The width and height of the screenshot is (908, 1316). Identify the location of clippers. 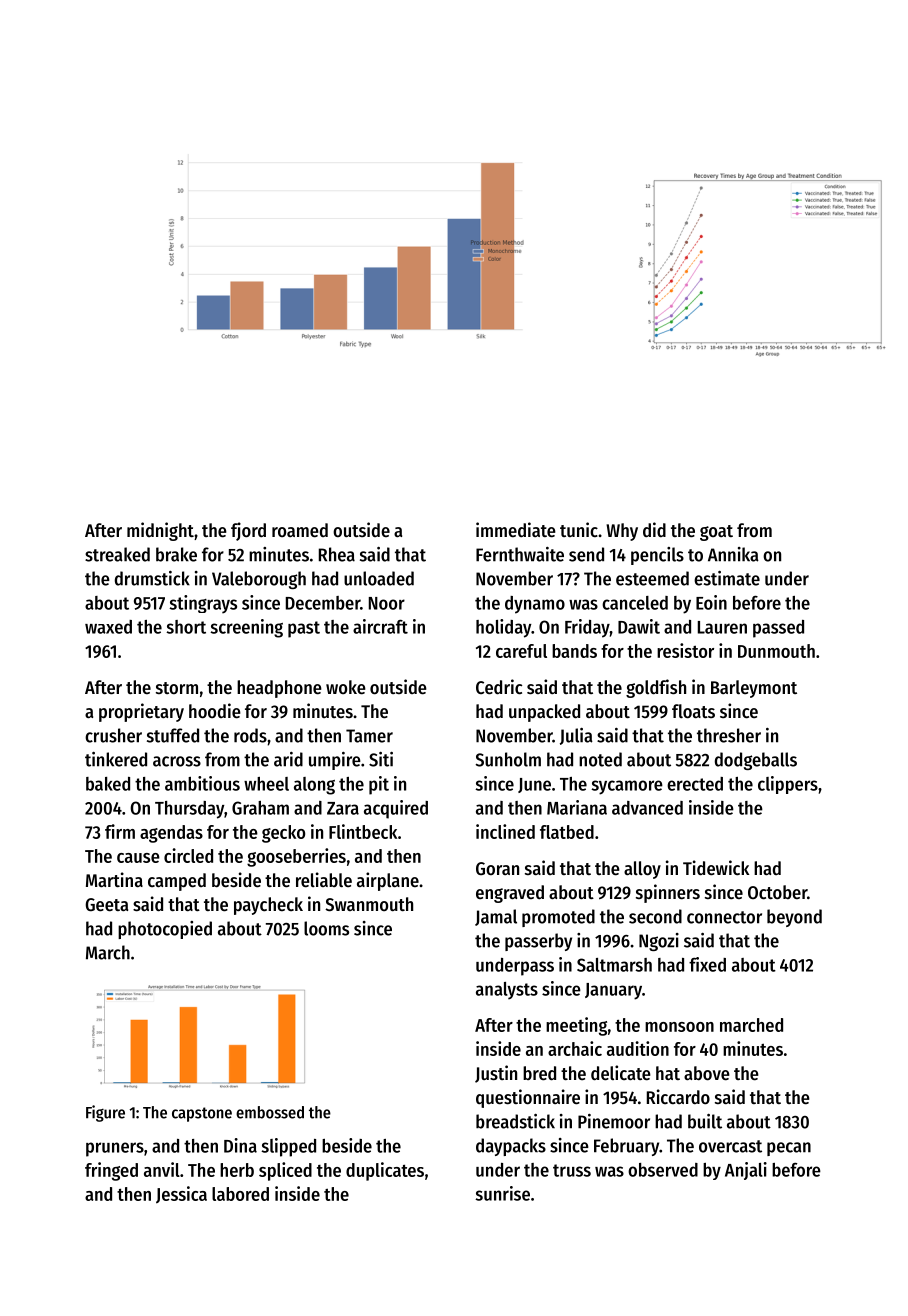
(788, 785).
